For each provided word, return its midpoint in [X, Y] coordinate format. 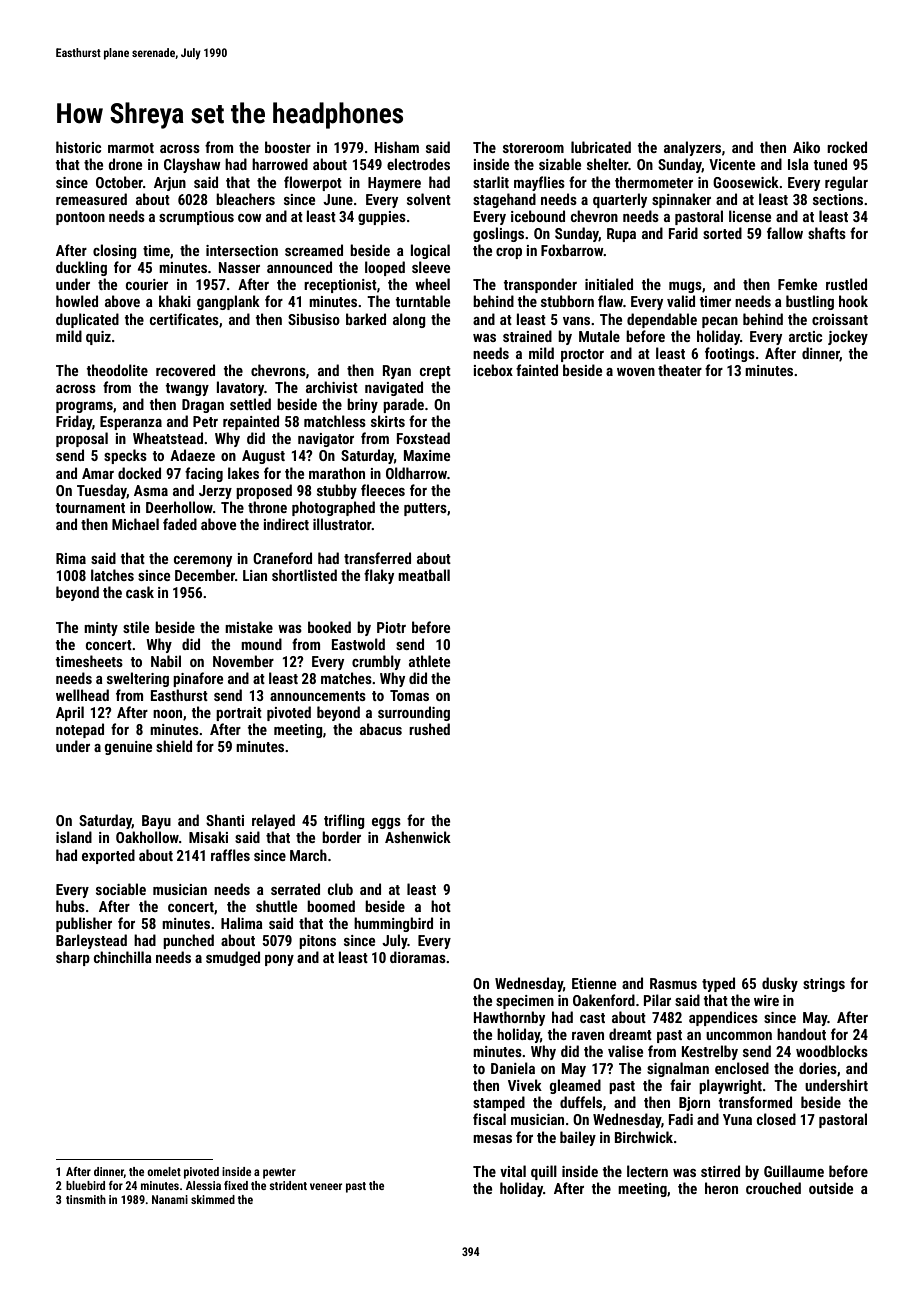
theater [680, 370]
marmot [131, 148]
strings [824, 985]
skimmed [213, 1199]
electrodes [418, 164]
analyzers [692, 148]
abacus [381, 729]
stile [136, 627]
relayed [273, 821]
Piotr [391, 627]
